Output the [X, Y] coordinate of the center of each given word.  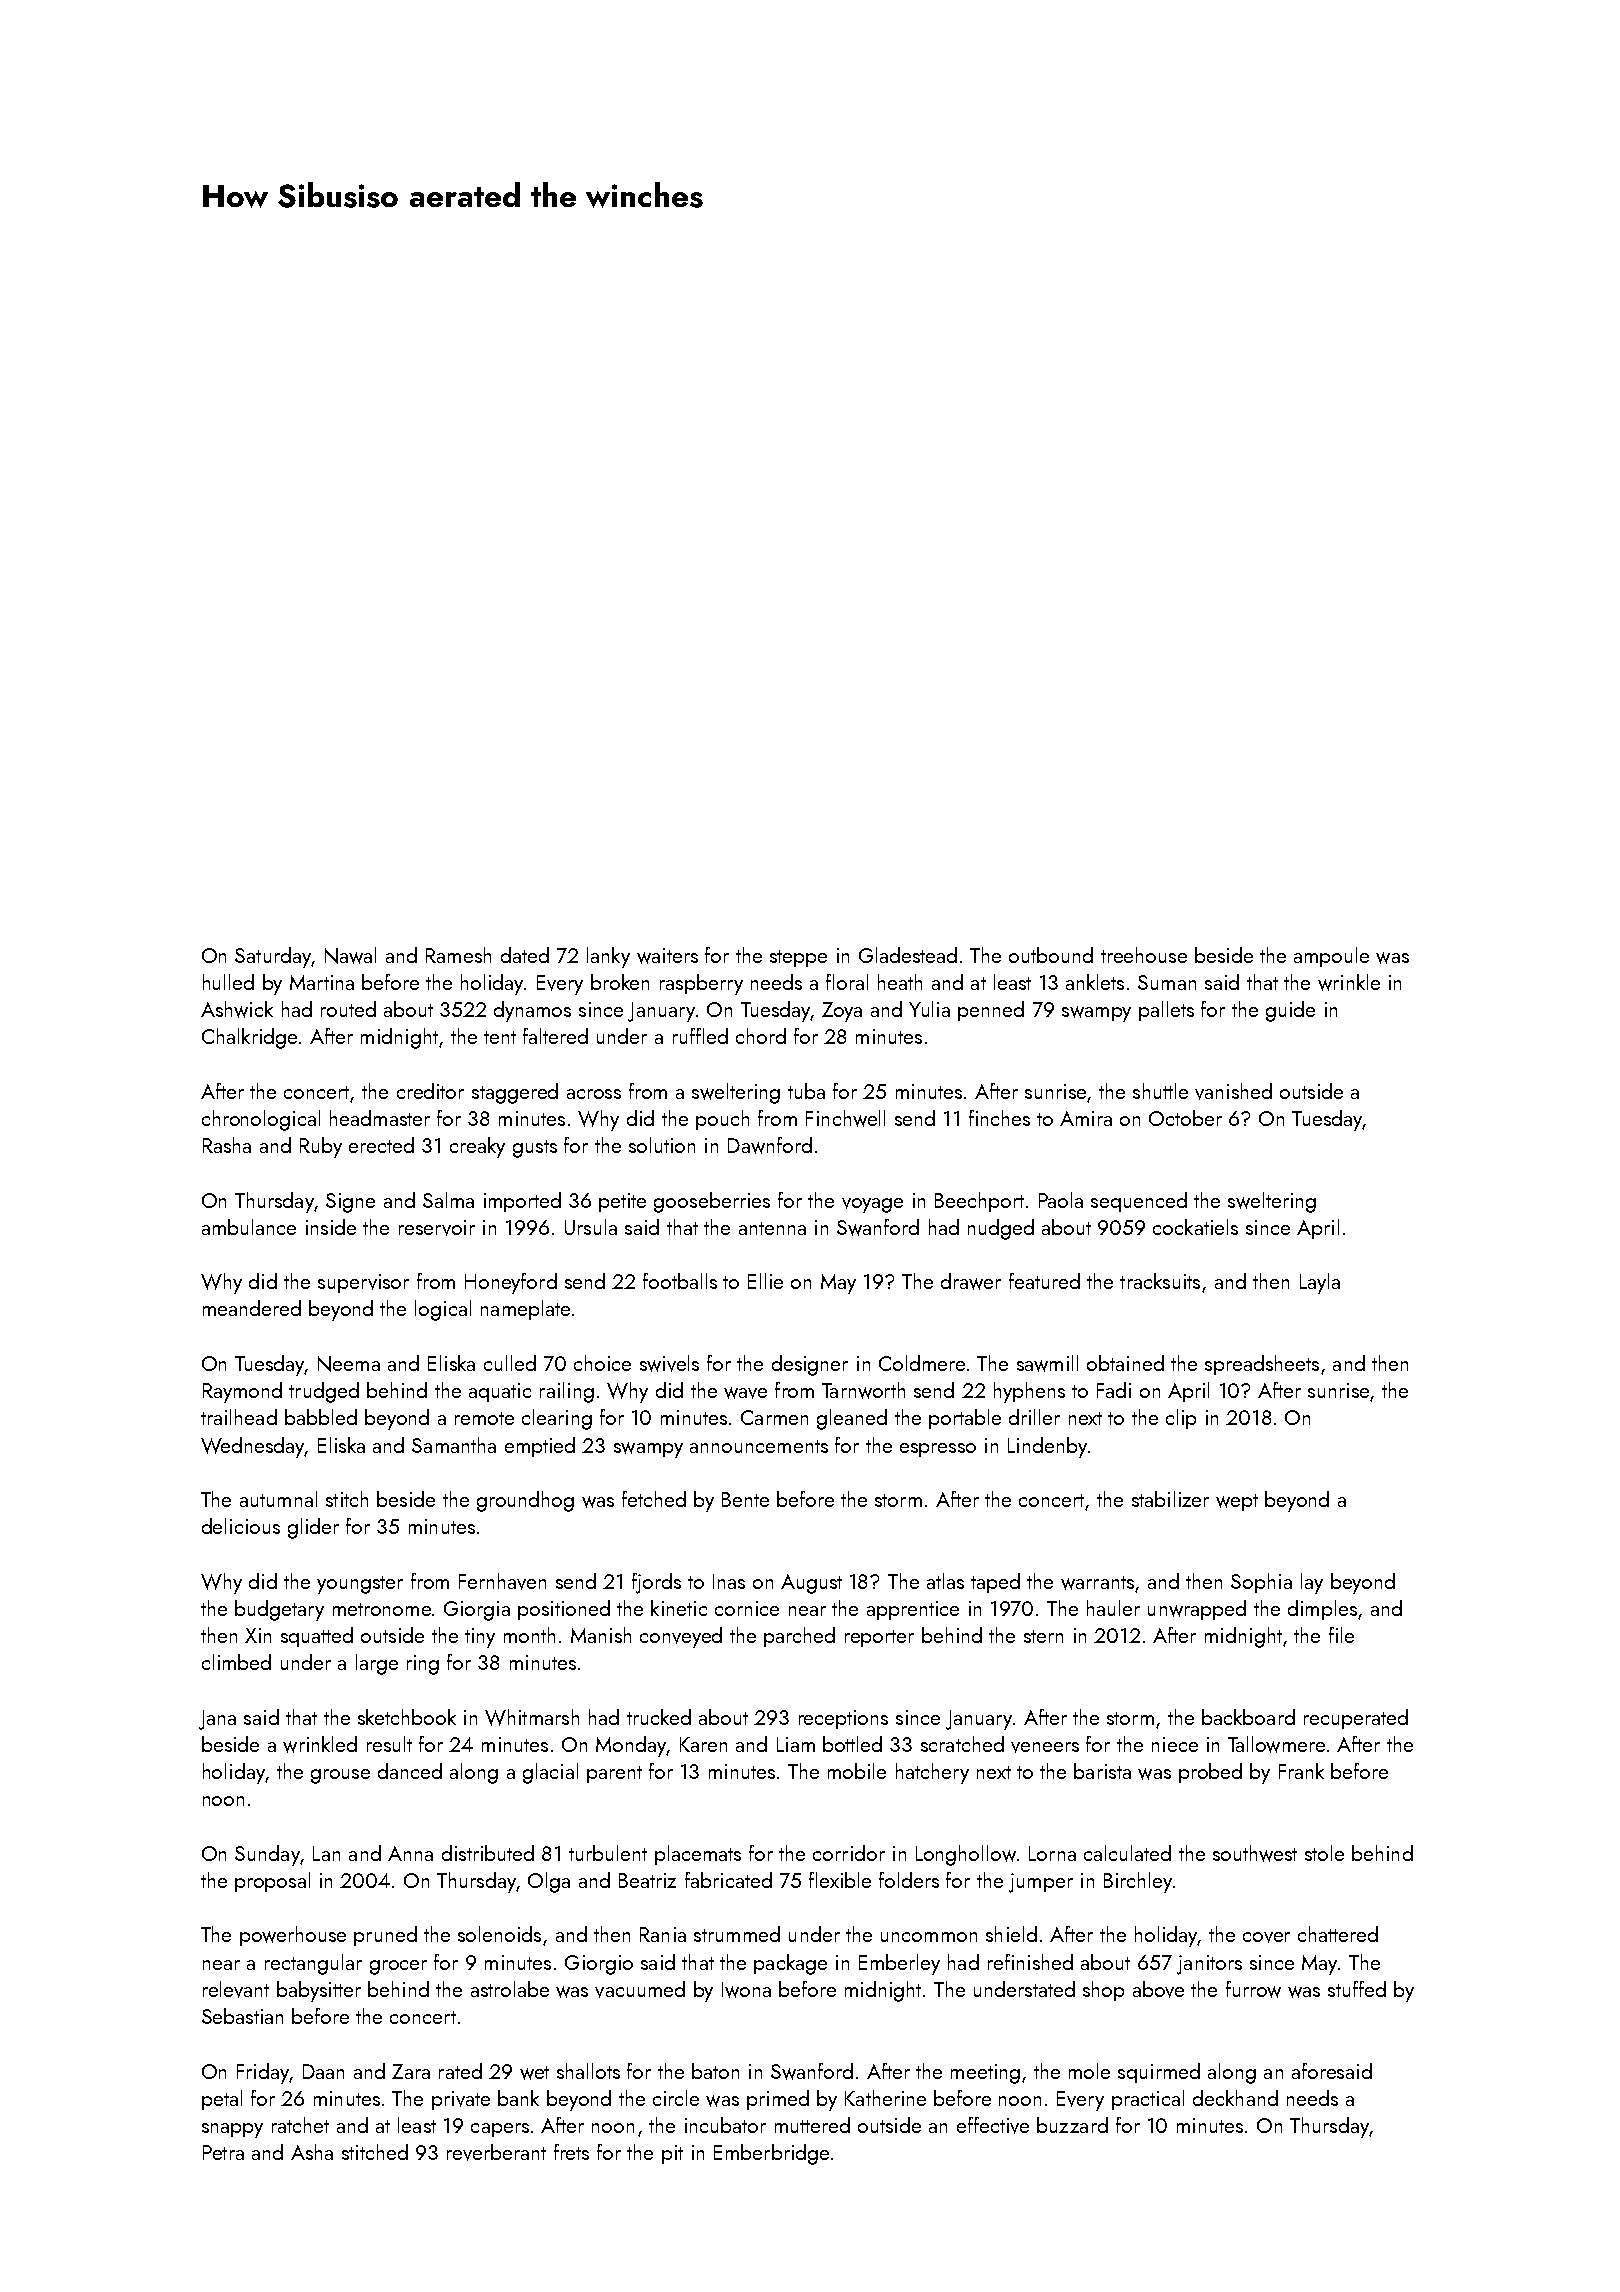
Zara [411, 2071]
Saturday [273, 957]
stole [1324, 1853]
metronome [382, 1609]
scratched [962, 1744]
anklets [1095, 982]
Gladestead [908, 955]
